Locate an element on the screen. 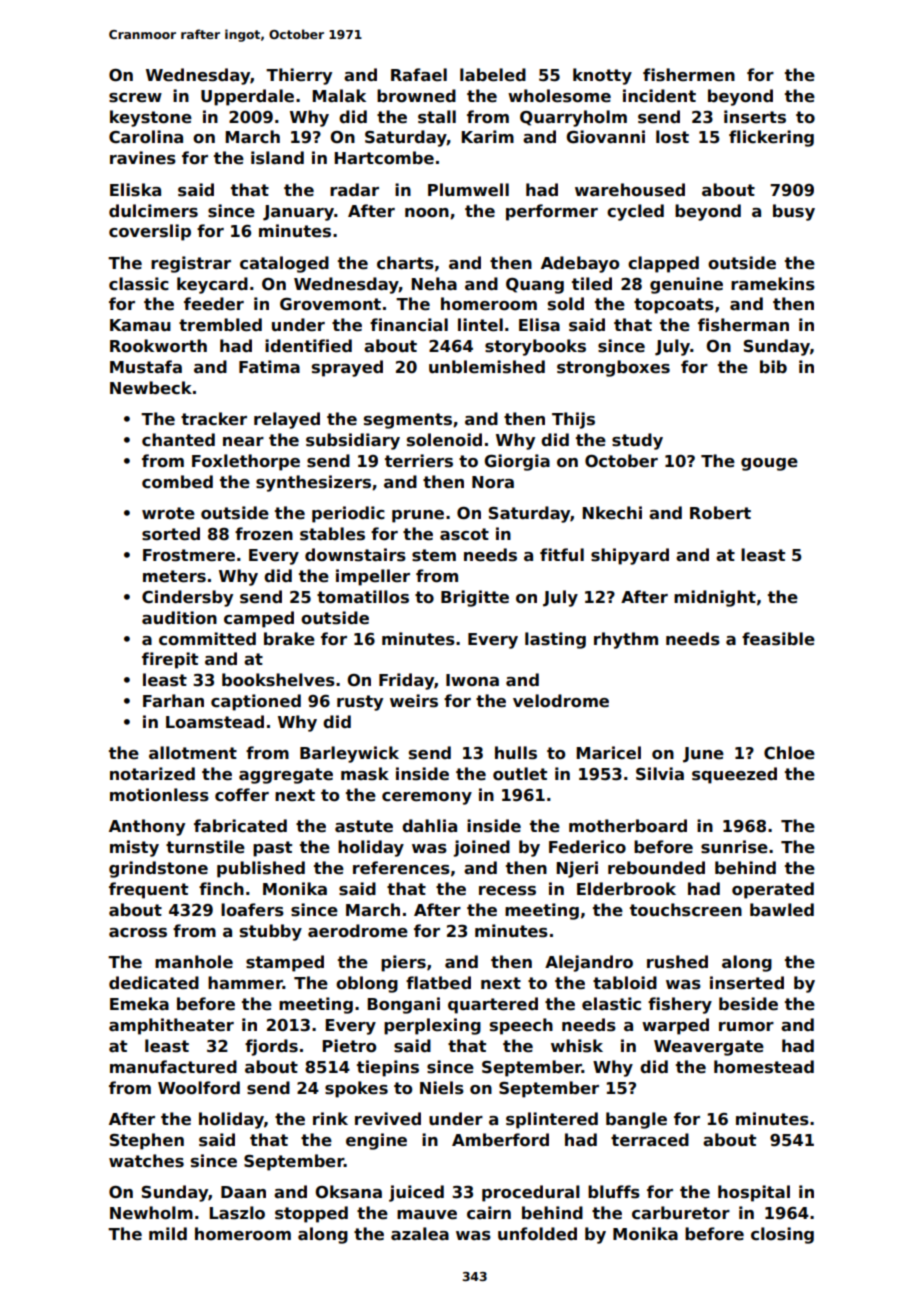 The height and width of the screenshot is (1308, 924). Laszlo is located at coordinates (237, 1213).
